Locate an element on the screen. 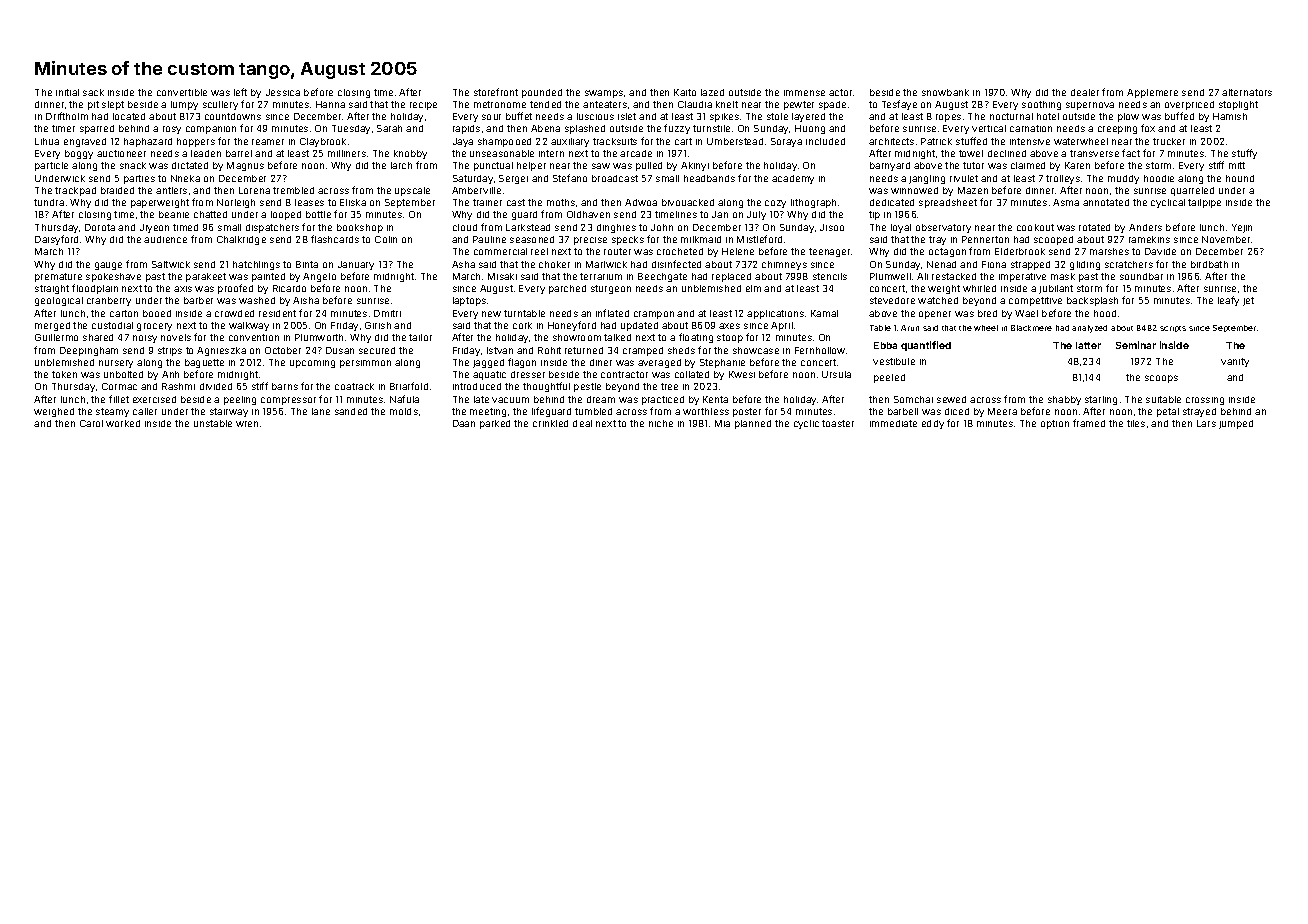 Image resolution: width=1308 pixels, height=924 pixels. spikes is located at coordinates (724, 117).
